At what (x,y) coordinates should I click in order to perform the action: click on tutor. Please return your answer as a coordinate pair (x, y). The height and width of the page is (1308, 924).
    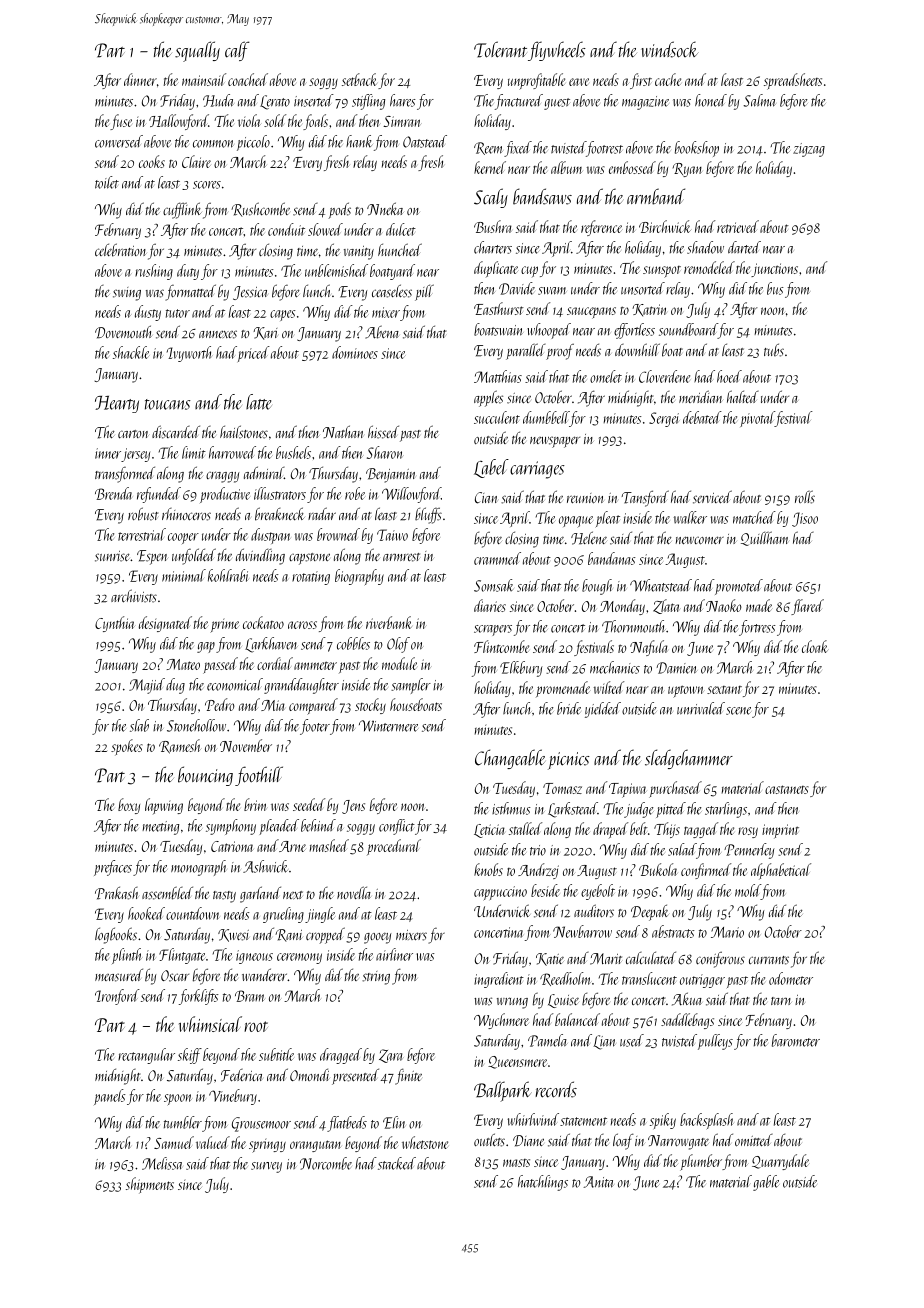
    Looking at the image, I should click on (178, 313).
